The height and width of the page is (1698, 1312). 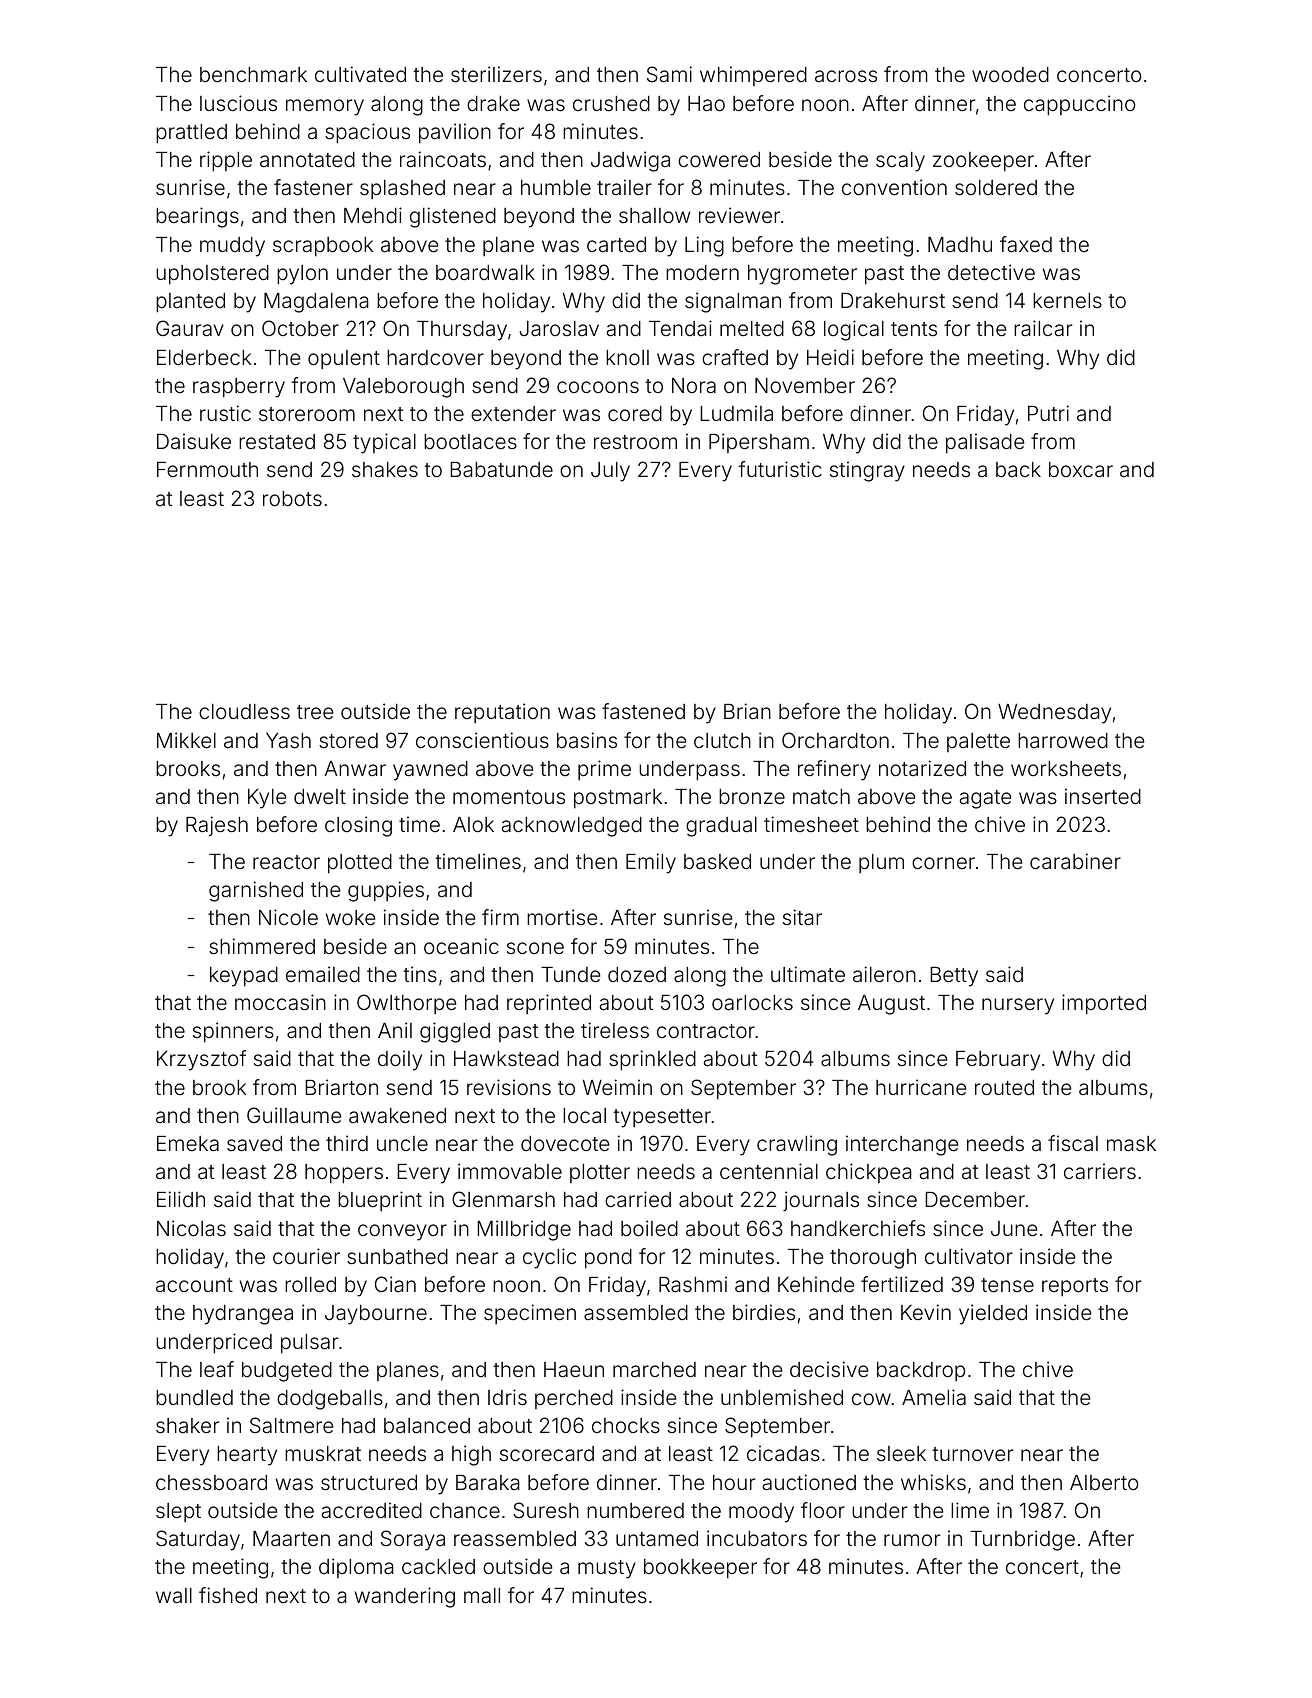 I want to click on Wednesday, so click(x=1054, y=714).
